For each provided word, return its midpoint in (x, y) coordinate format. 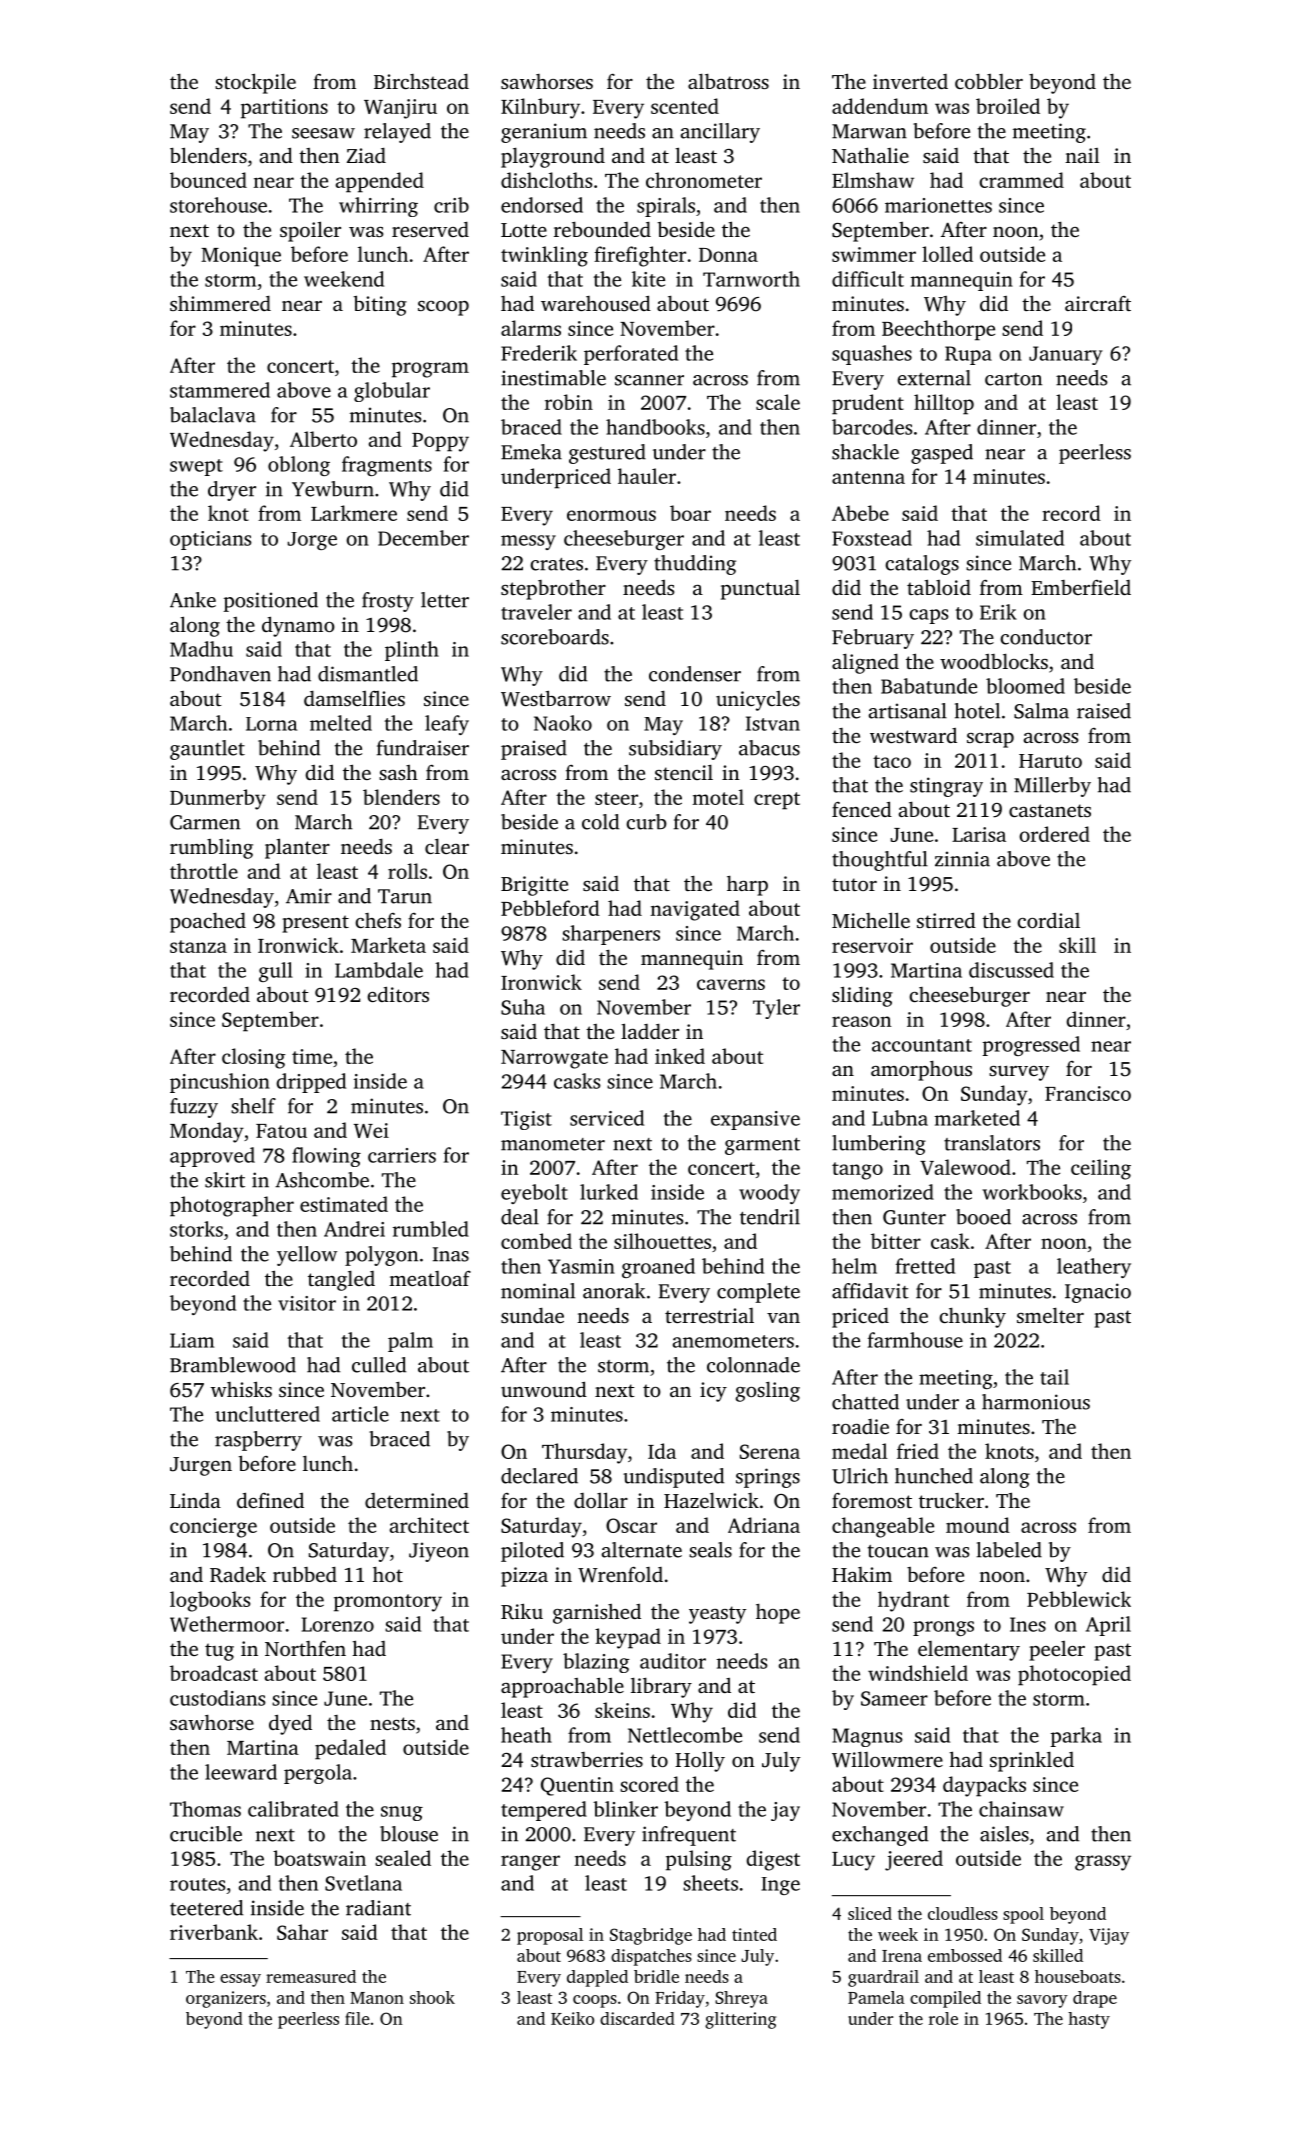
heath (526, 1735)
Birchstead (421, 81)
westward (913, 735)
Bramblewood (233, 1365)
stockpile (255, 83)
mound (978, 1525)
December (423, 538)
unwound (544, 1389)
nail (1082, 155)
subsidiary (675, 750)
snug (402, 1813)
